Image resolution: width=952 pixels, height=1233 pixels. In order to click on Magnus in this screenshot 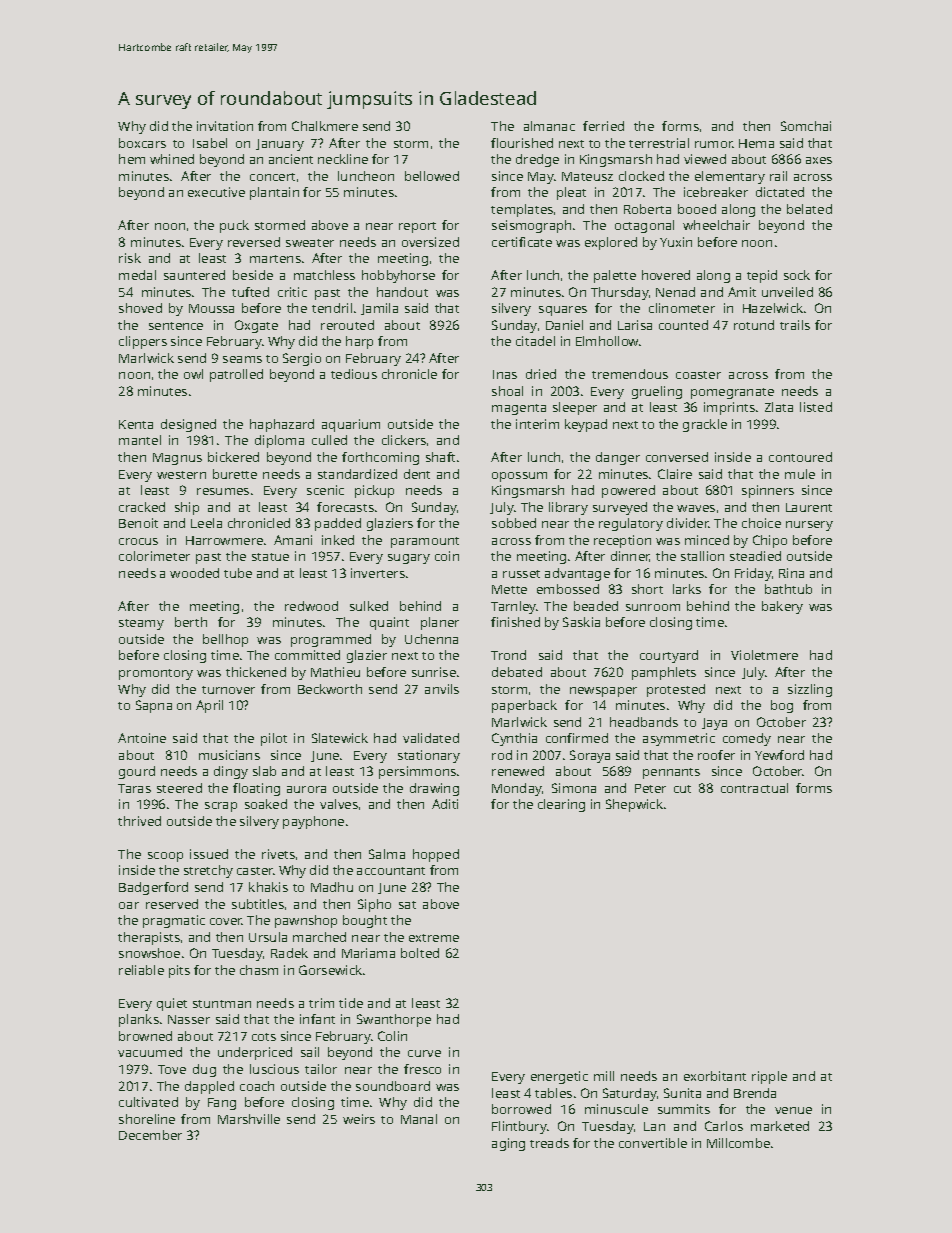, I will do `click(177, 459)`.
